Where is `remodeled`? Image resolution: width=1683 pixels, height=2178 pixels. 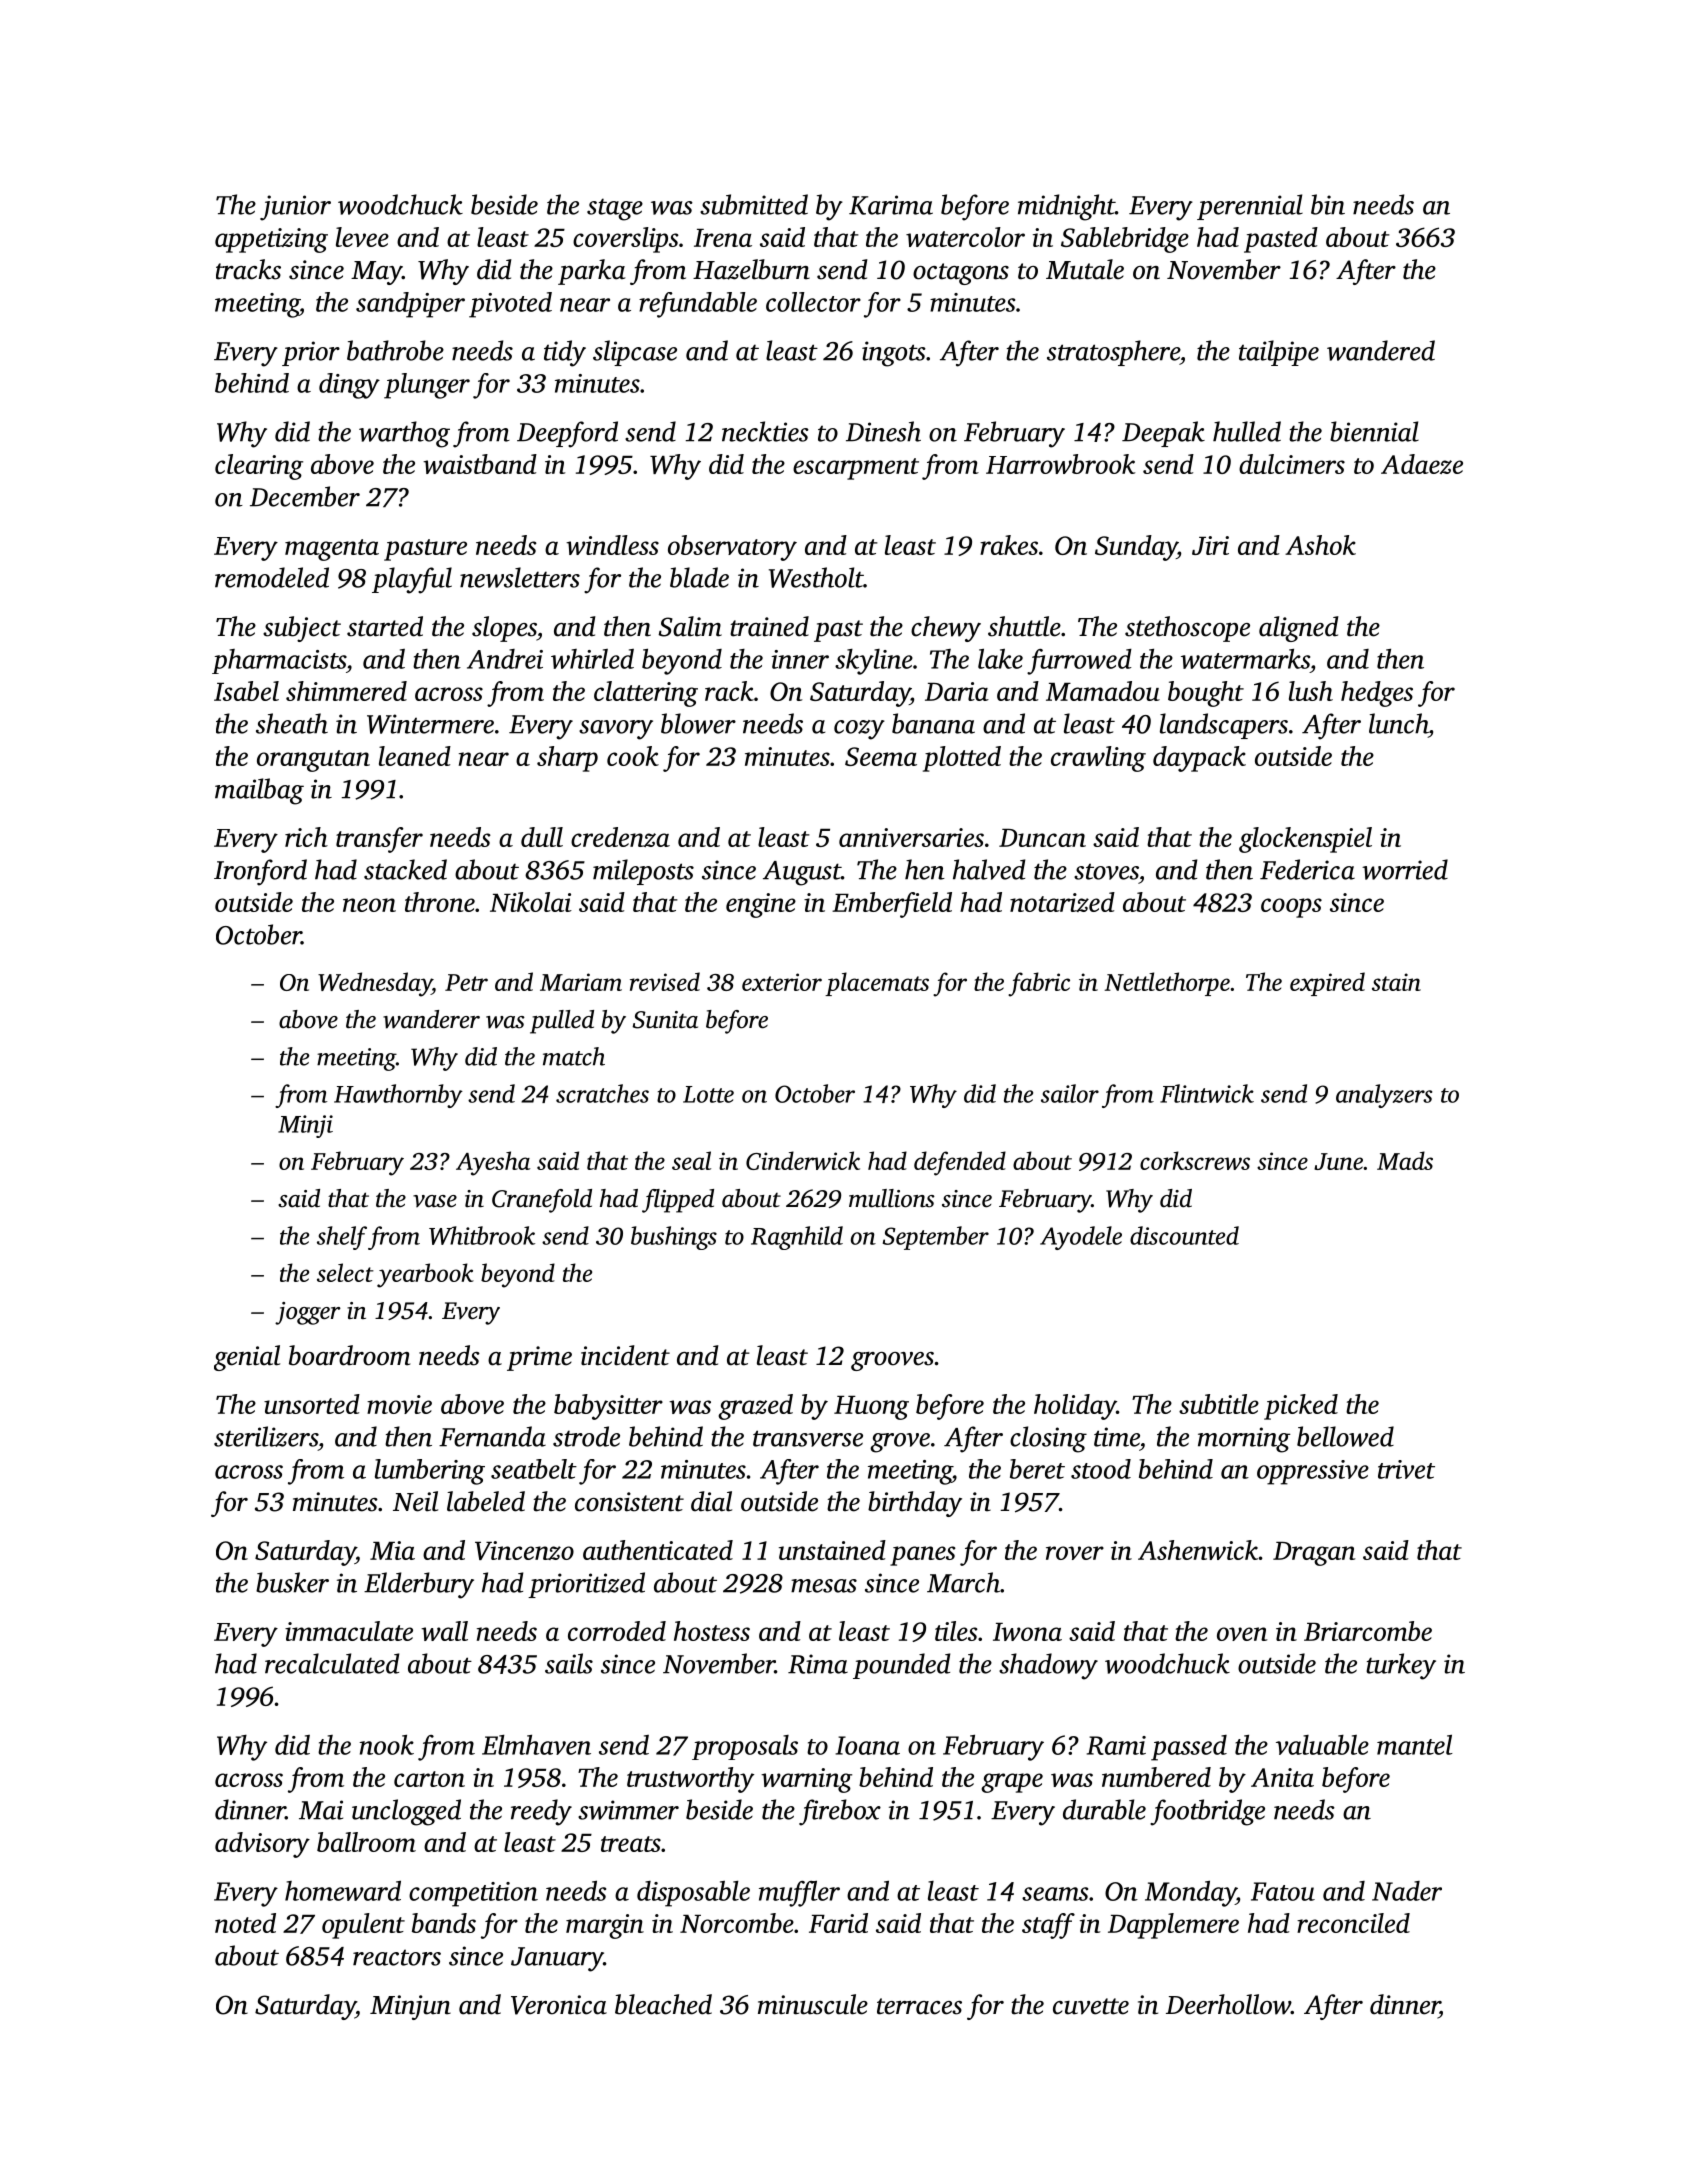 remodeled is located at coordinates (272, 577).
